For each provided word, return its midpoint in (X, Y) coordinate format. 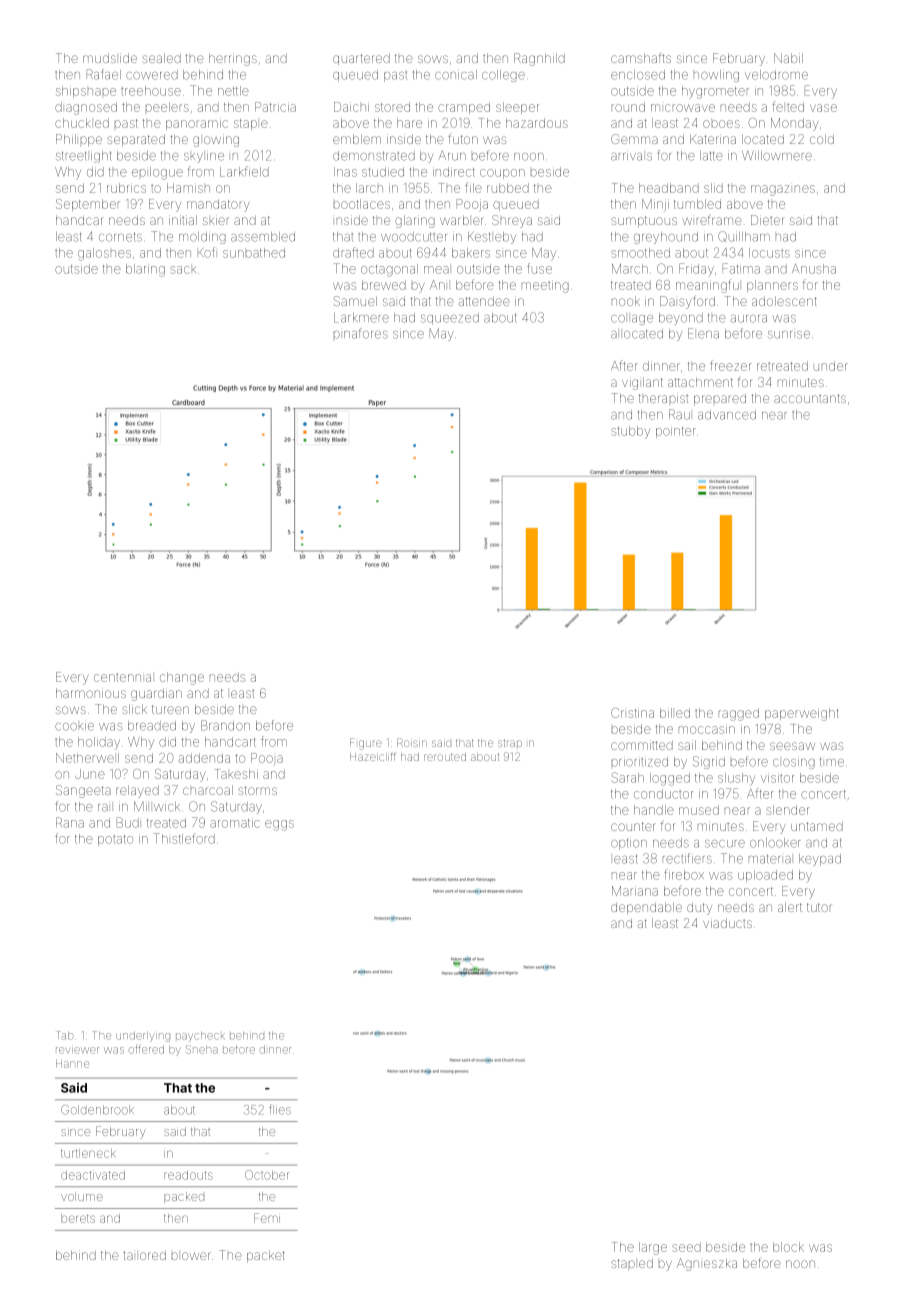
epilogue (157, 173)
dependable (646, 908)
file (473, 187)
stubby (631, 432)
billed (675, 713)
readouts (188, 1175)
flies (280, 1109)
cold (822, 139)
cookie (74, 727)
